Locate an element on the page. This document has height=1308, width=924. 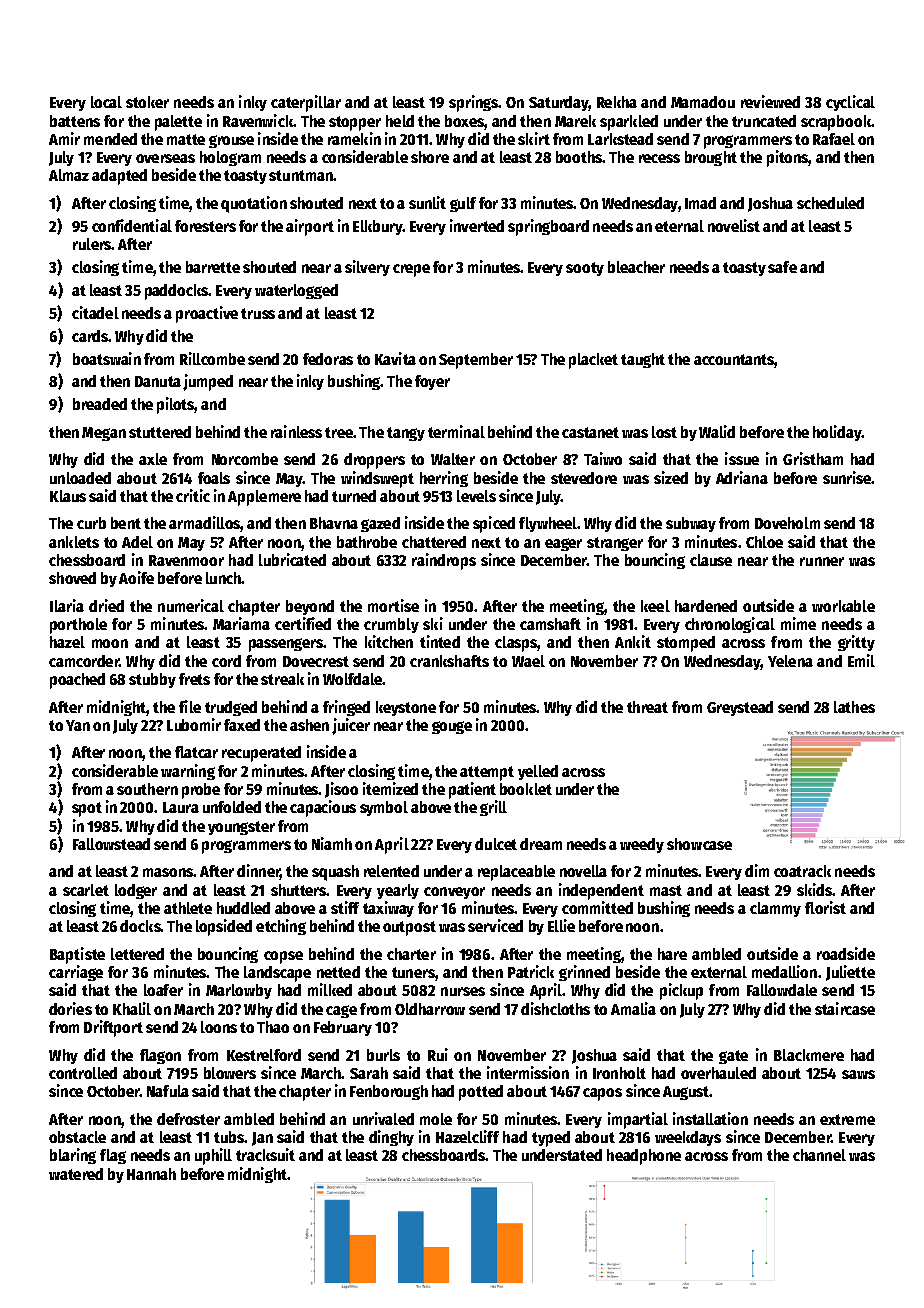
Hannah is located at coordinates (151, 1174).
